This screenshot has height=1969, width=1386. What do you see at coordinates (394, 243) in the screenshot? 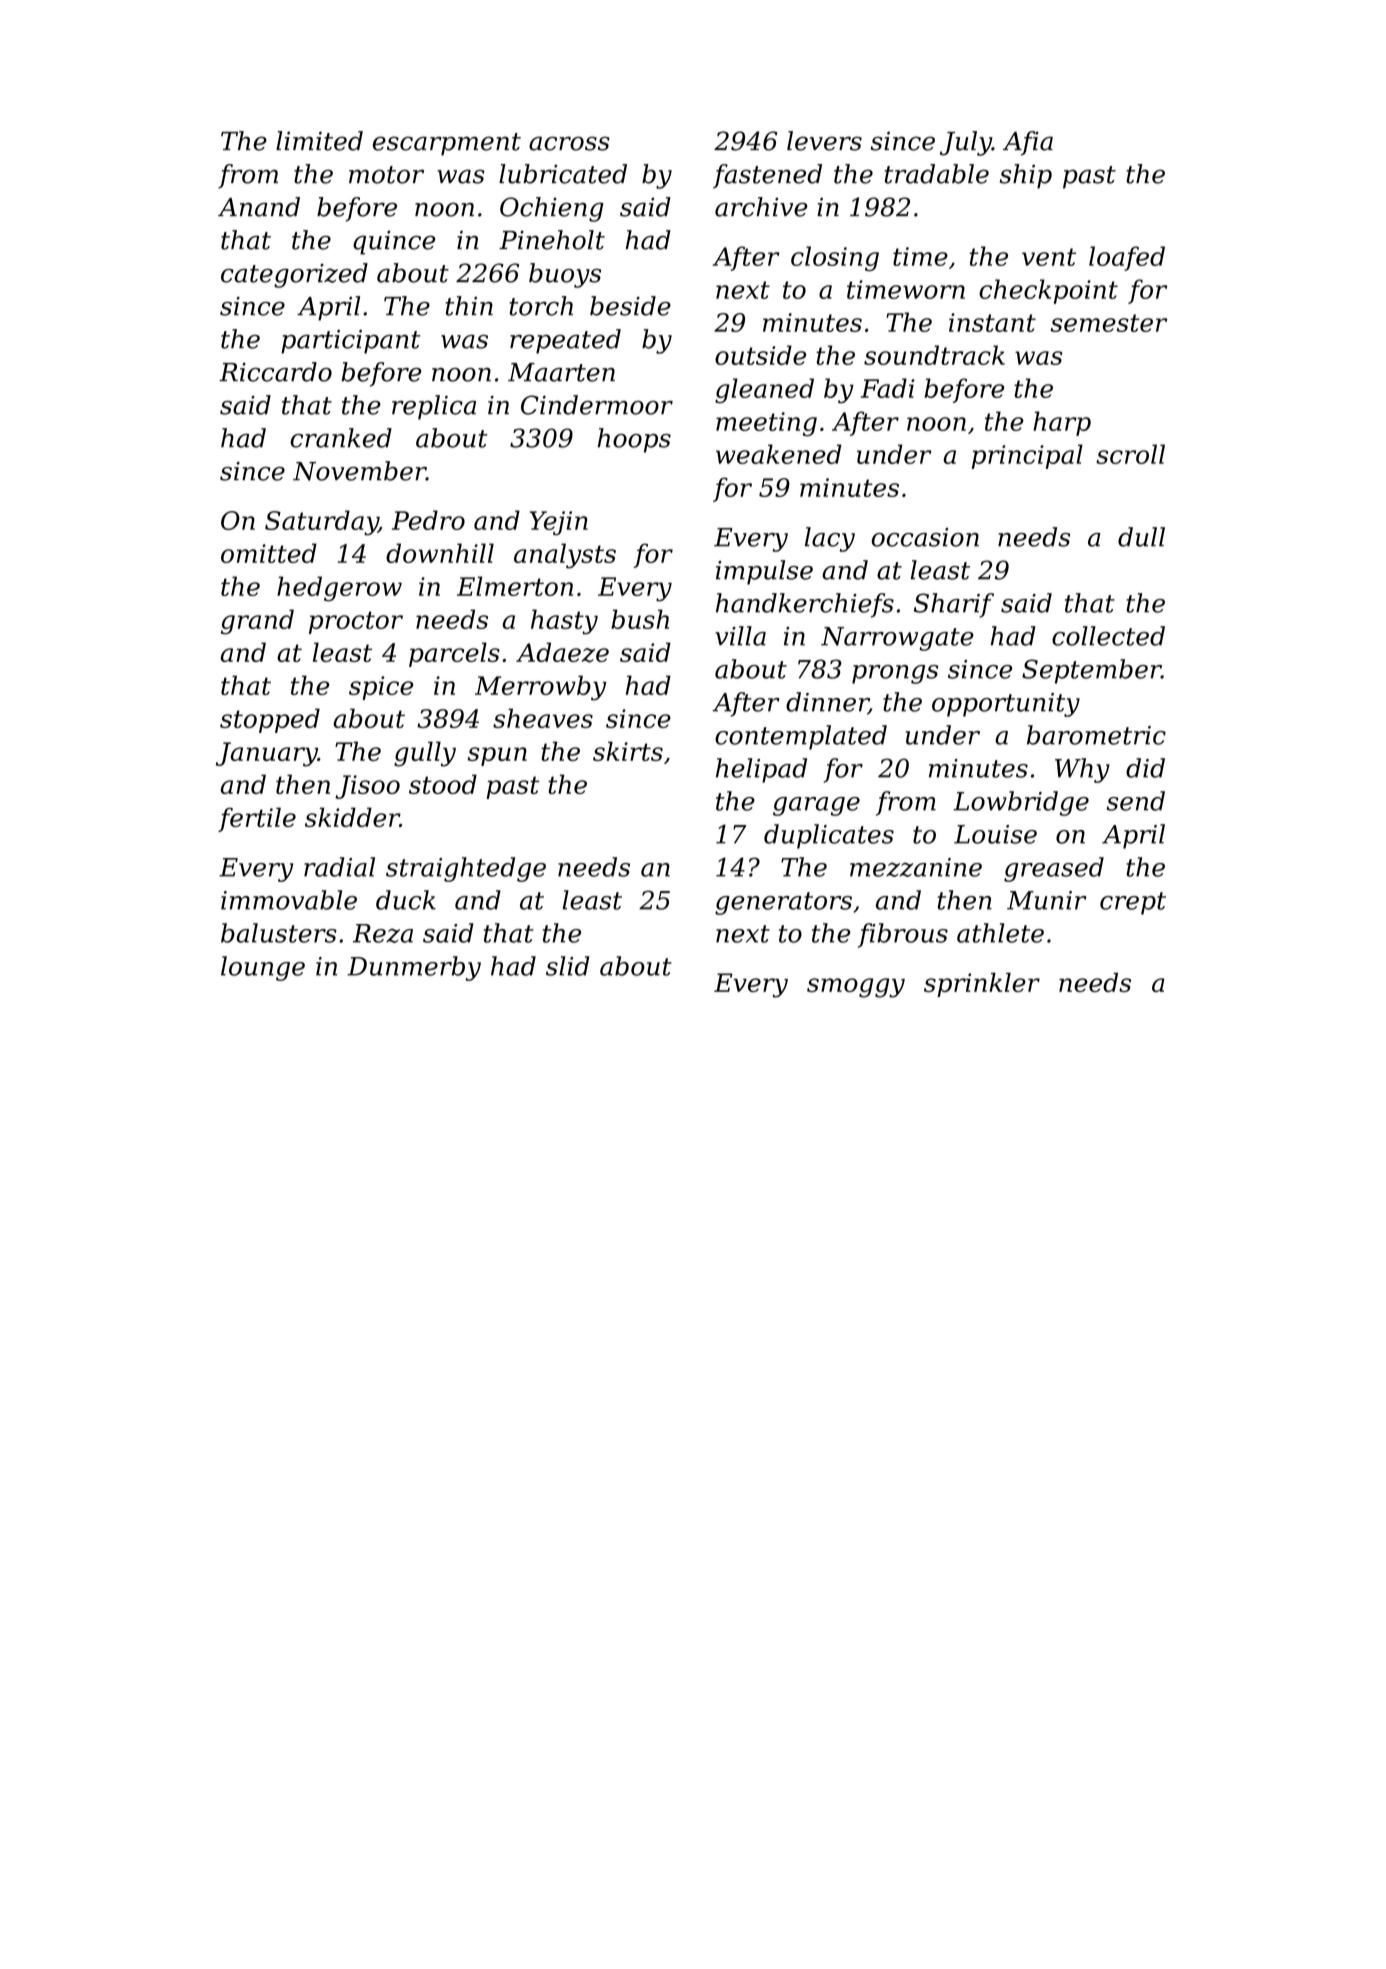
I see `quince` at bounding box center [394, 243].
